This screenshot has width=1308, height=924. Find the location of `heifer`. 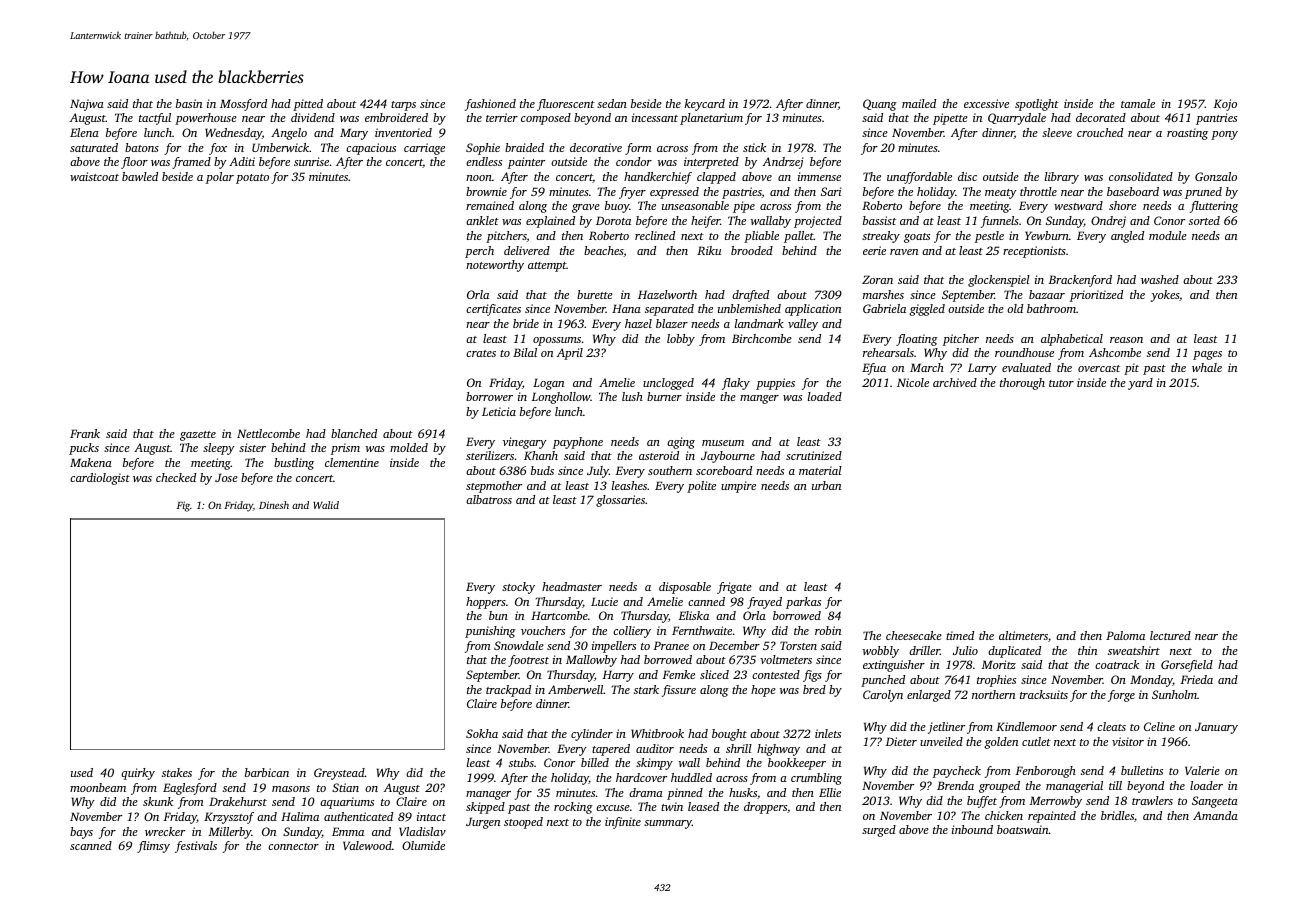

heifer is located at coordinates (705, 222).
